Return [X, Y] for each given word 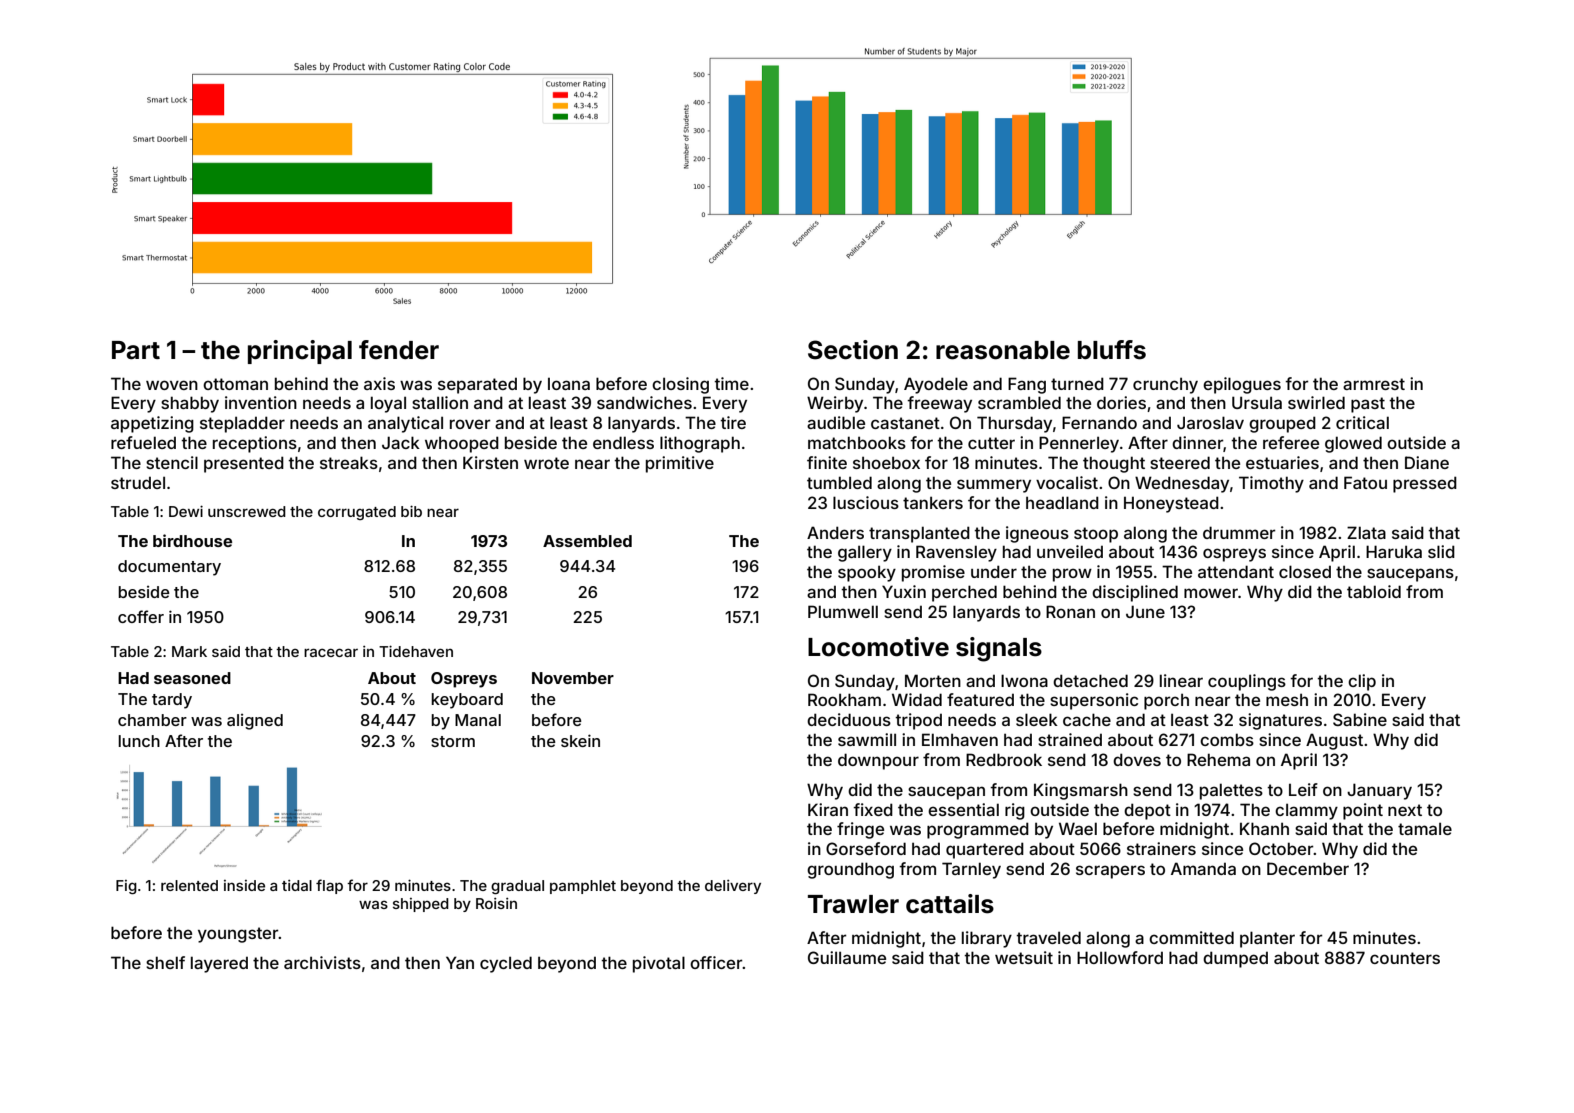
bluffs [1112, 350]
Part [136, 350]
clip [1362, 682]
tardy [172, 701]
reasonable [1003, 350]
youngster [238, 935]
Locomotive [878, 647]
